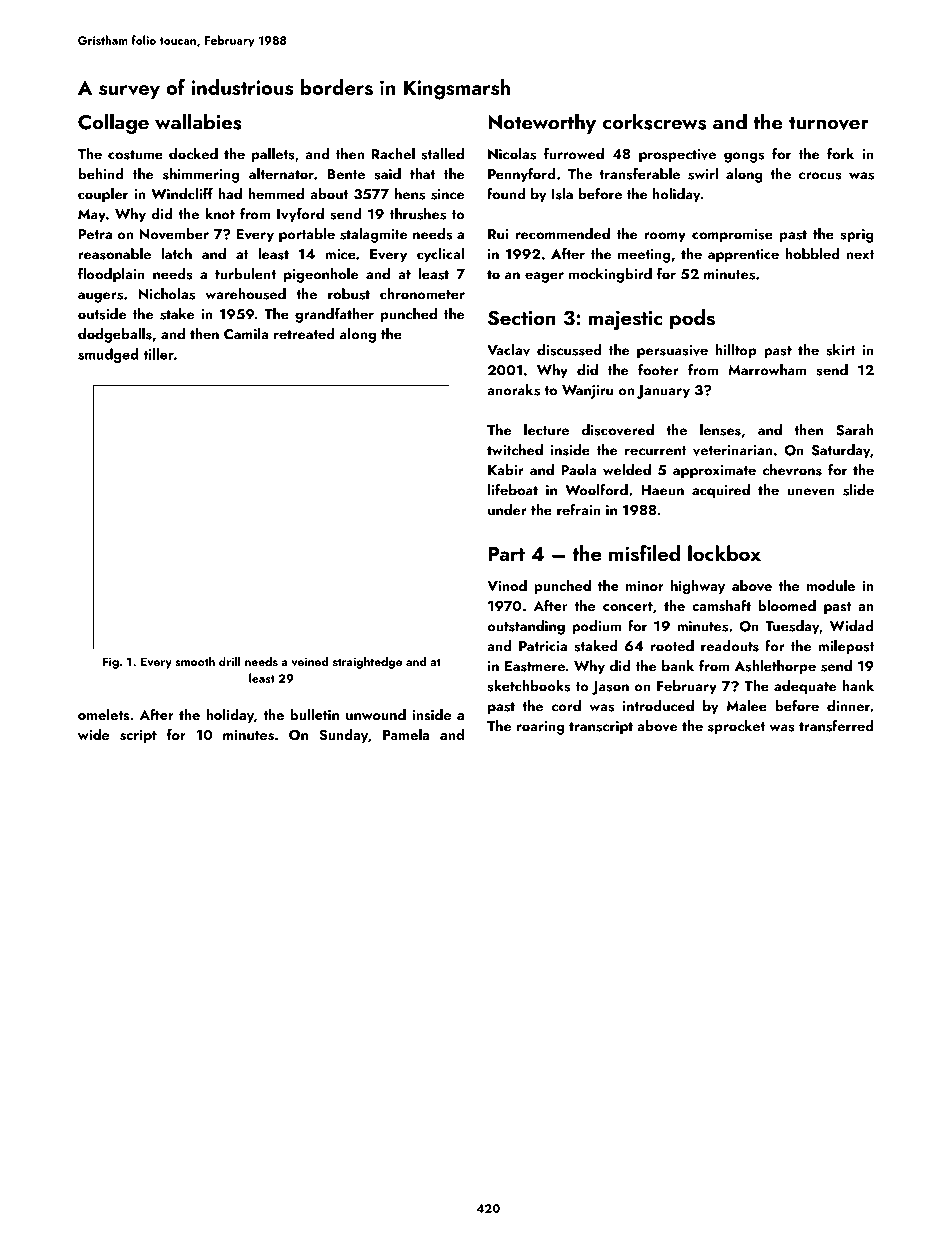  What do you see at coordinates (829, 123) in the document?
I see `turnover` at bounding box center [829, 123].
